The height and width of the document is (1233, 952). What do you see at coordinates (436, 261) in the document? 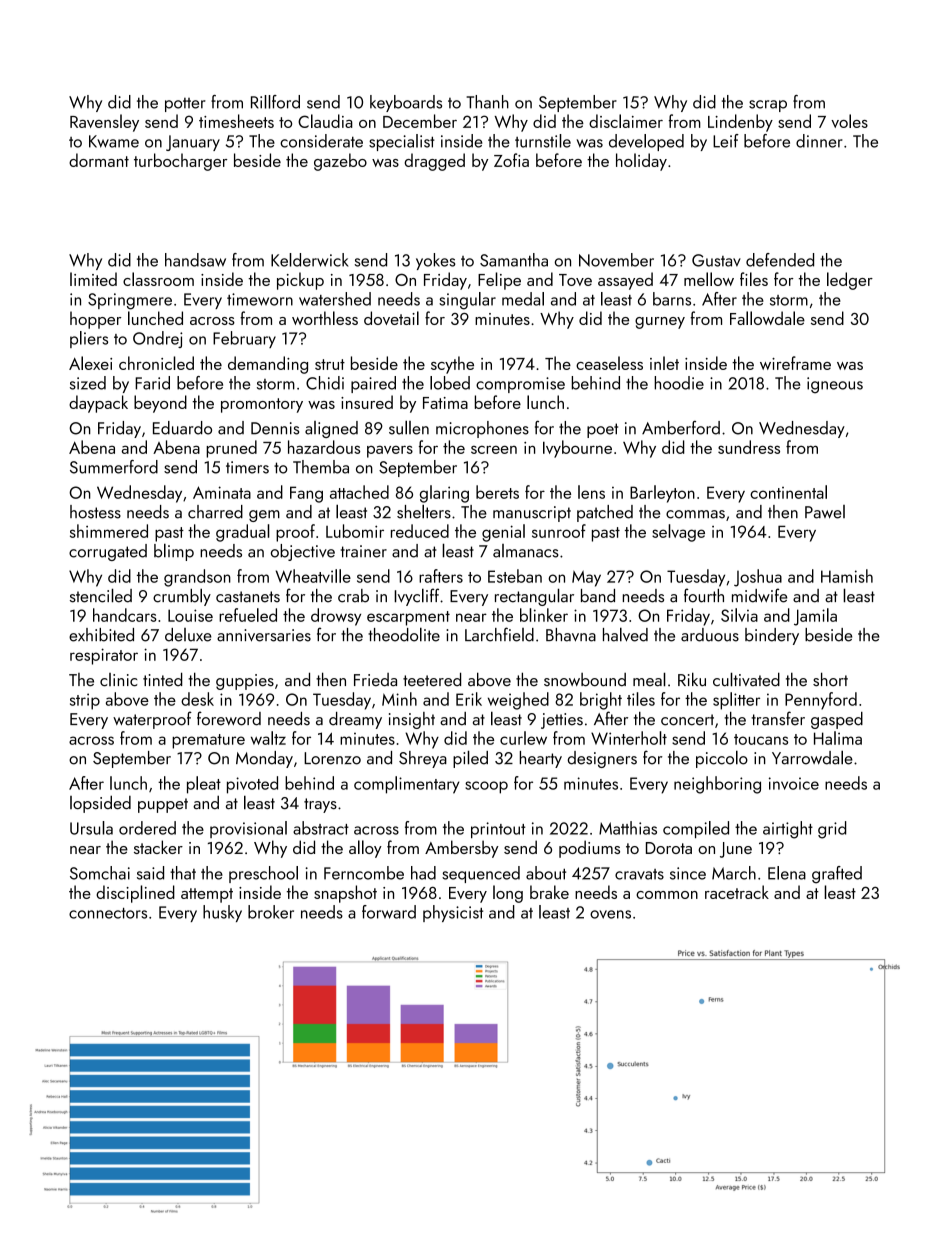
I see `yokes` at bounding box center [436, 261].
